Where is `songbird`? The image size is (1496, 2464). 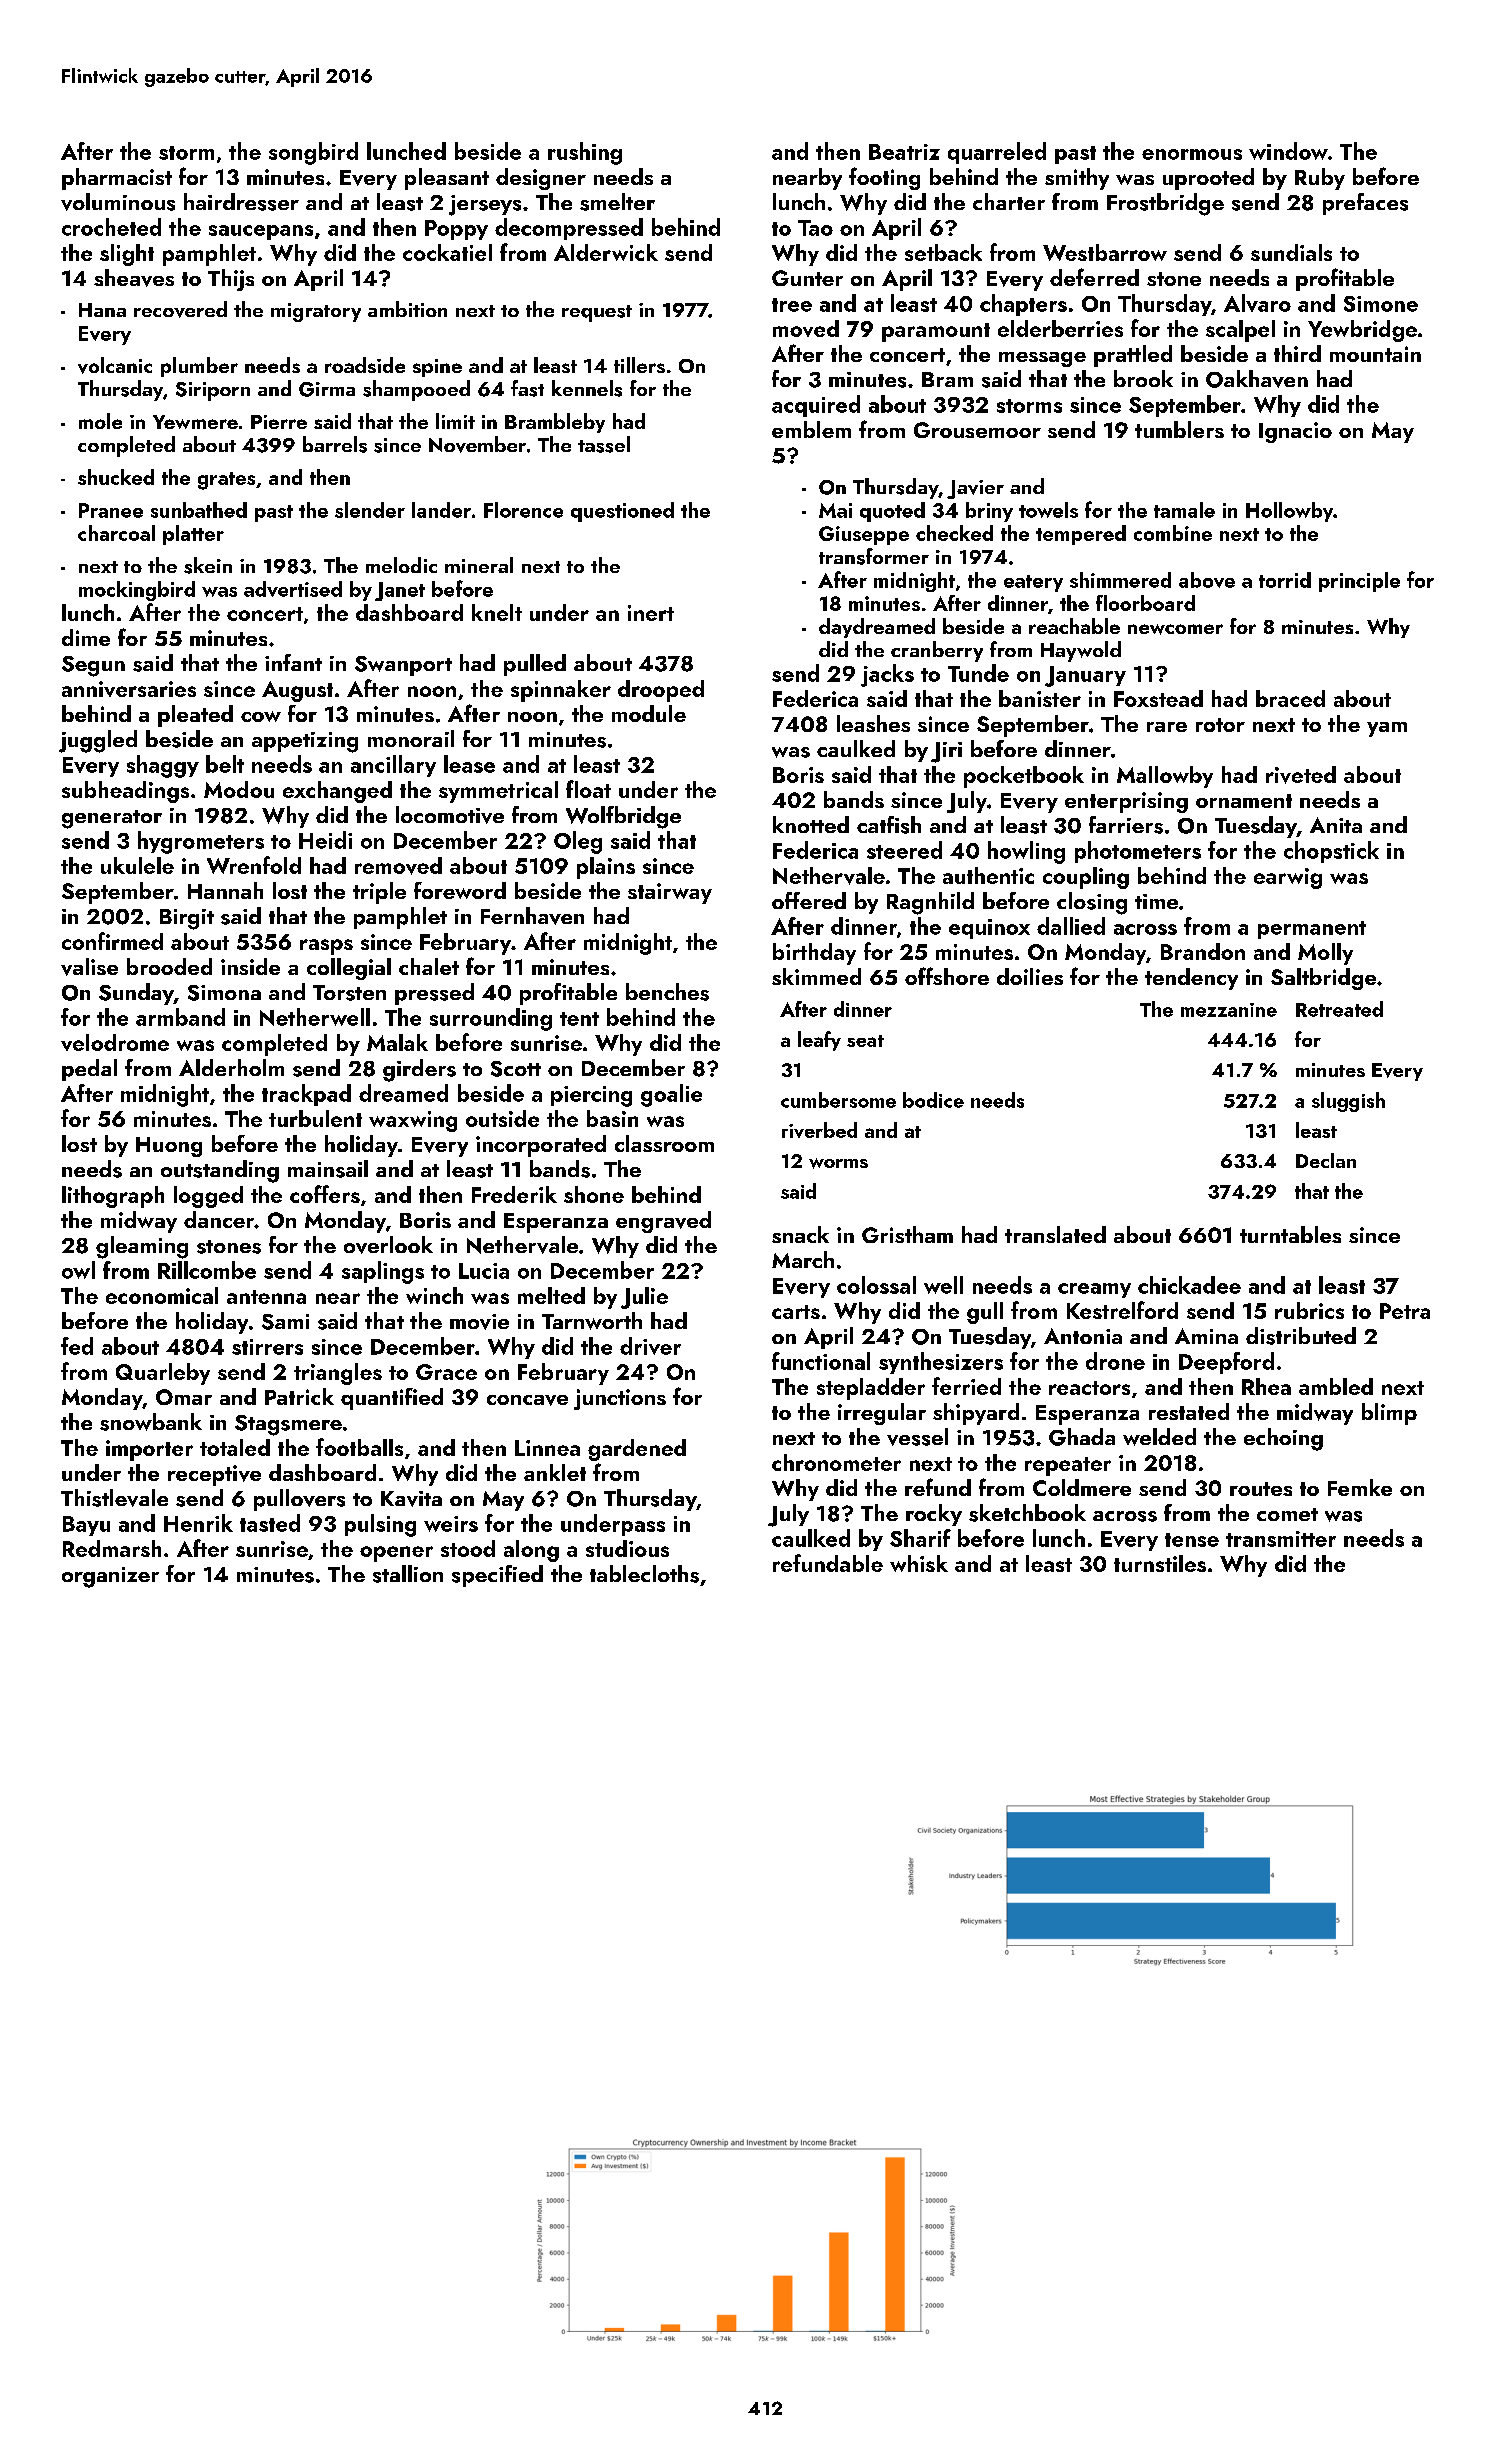 songbird is located at coordinates (313, 153).
